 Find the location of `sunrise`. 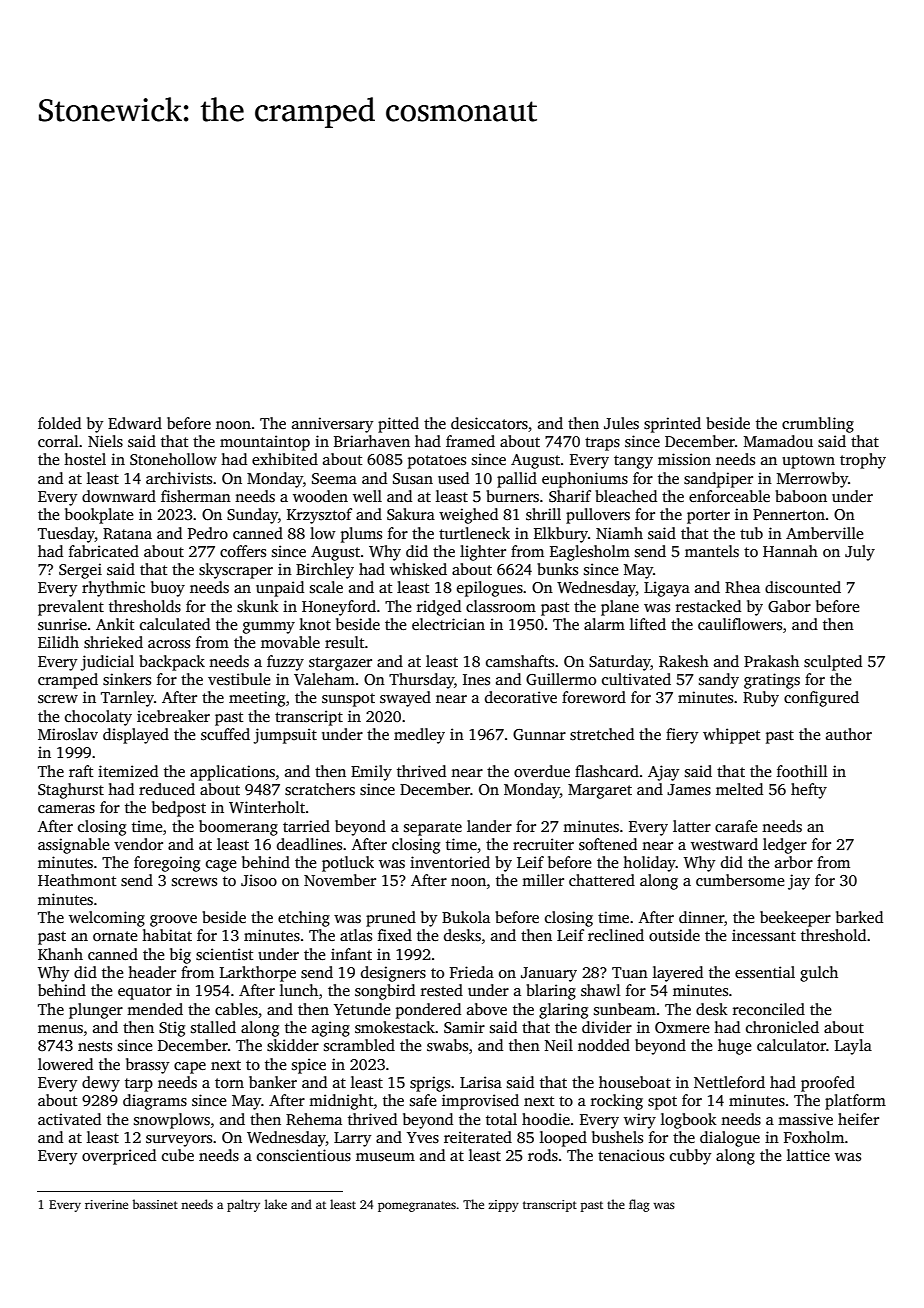

sunrise is located at coordinates (62, 624).
